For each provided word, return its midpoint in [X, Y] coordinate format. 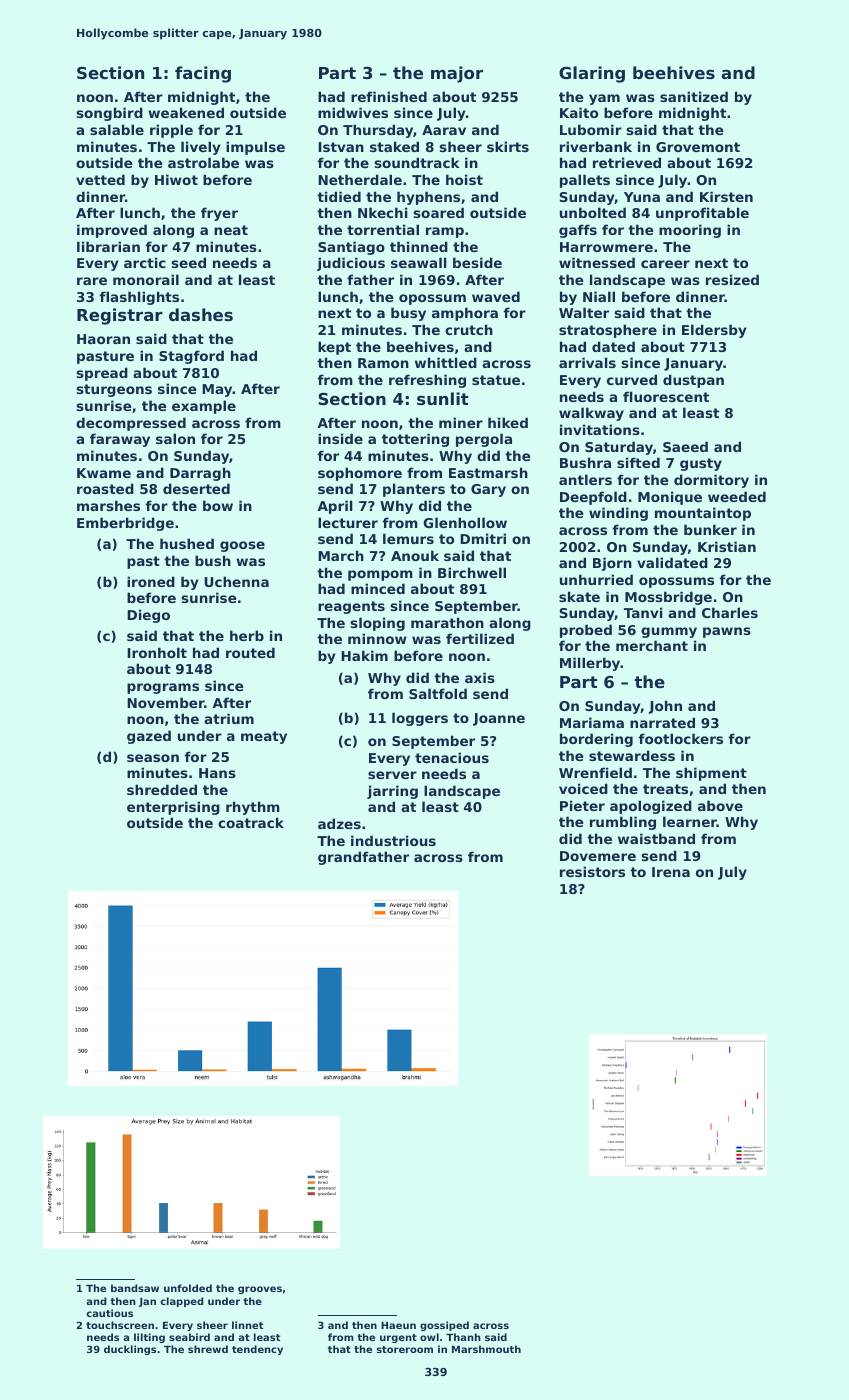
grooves [260, 1290]
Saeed [685, 446]
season [153, 758]
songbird [109, 114]
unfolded [188, 1288]
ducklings [130, 1350]
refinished [389, 96]
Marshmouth [486, 1349]
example [204, 407]
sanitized [694, 96]
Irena [671, 872]
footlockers [680, 738]
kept [334, 348]
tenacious [452, 757]
